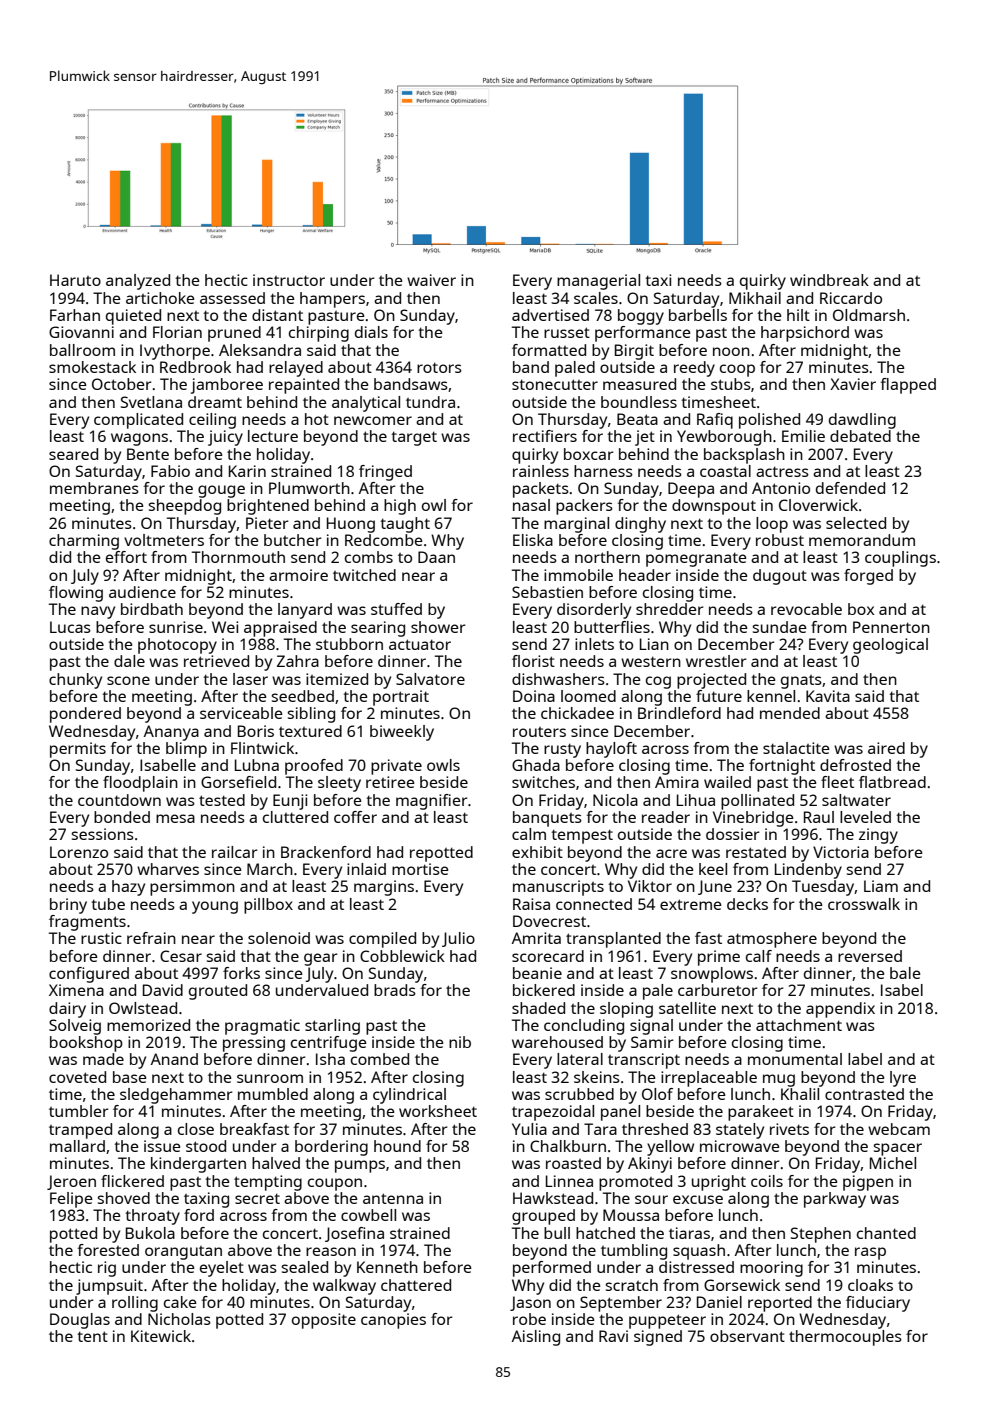  What do you see at coordinates (558, 888) in the document?
I see `manuscripts` at bounding box center [558, 888].
